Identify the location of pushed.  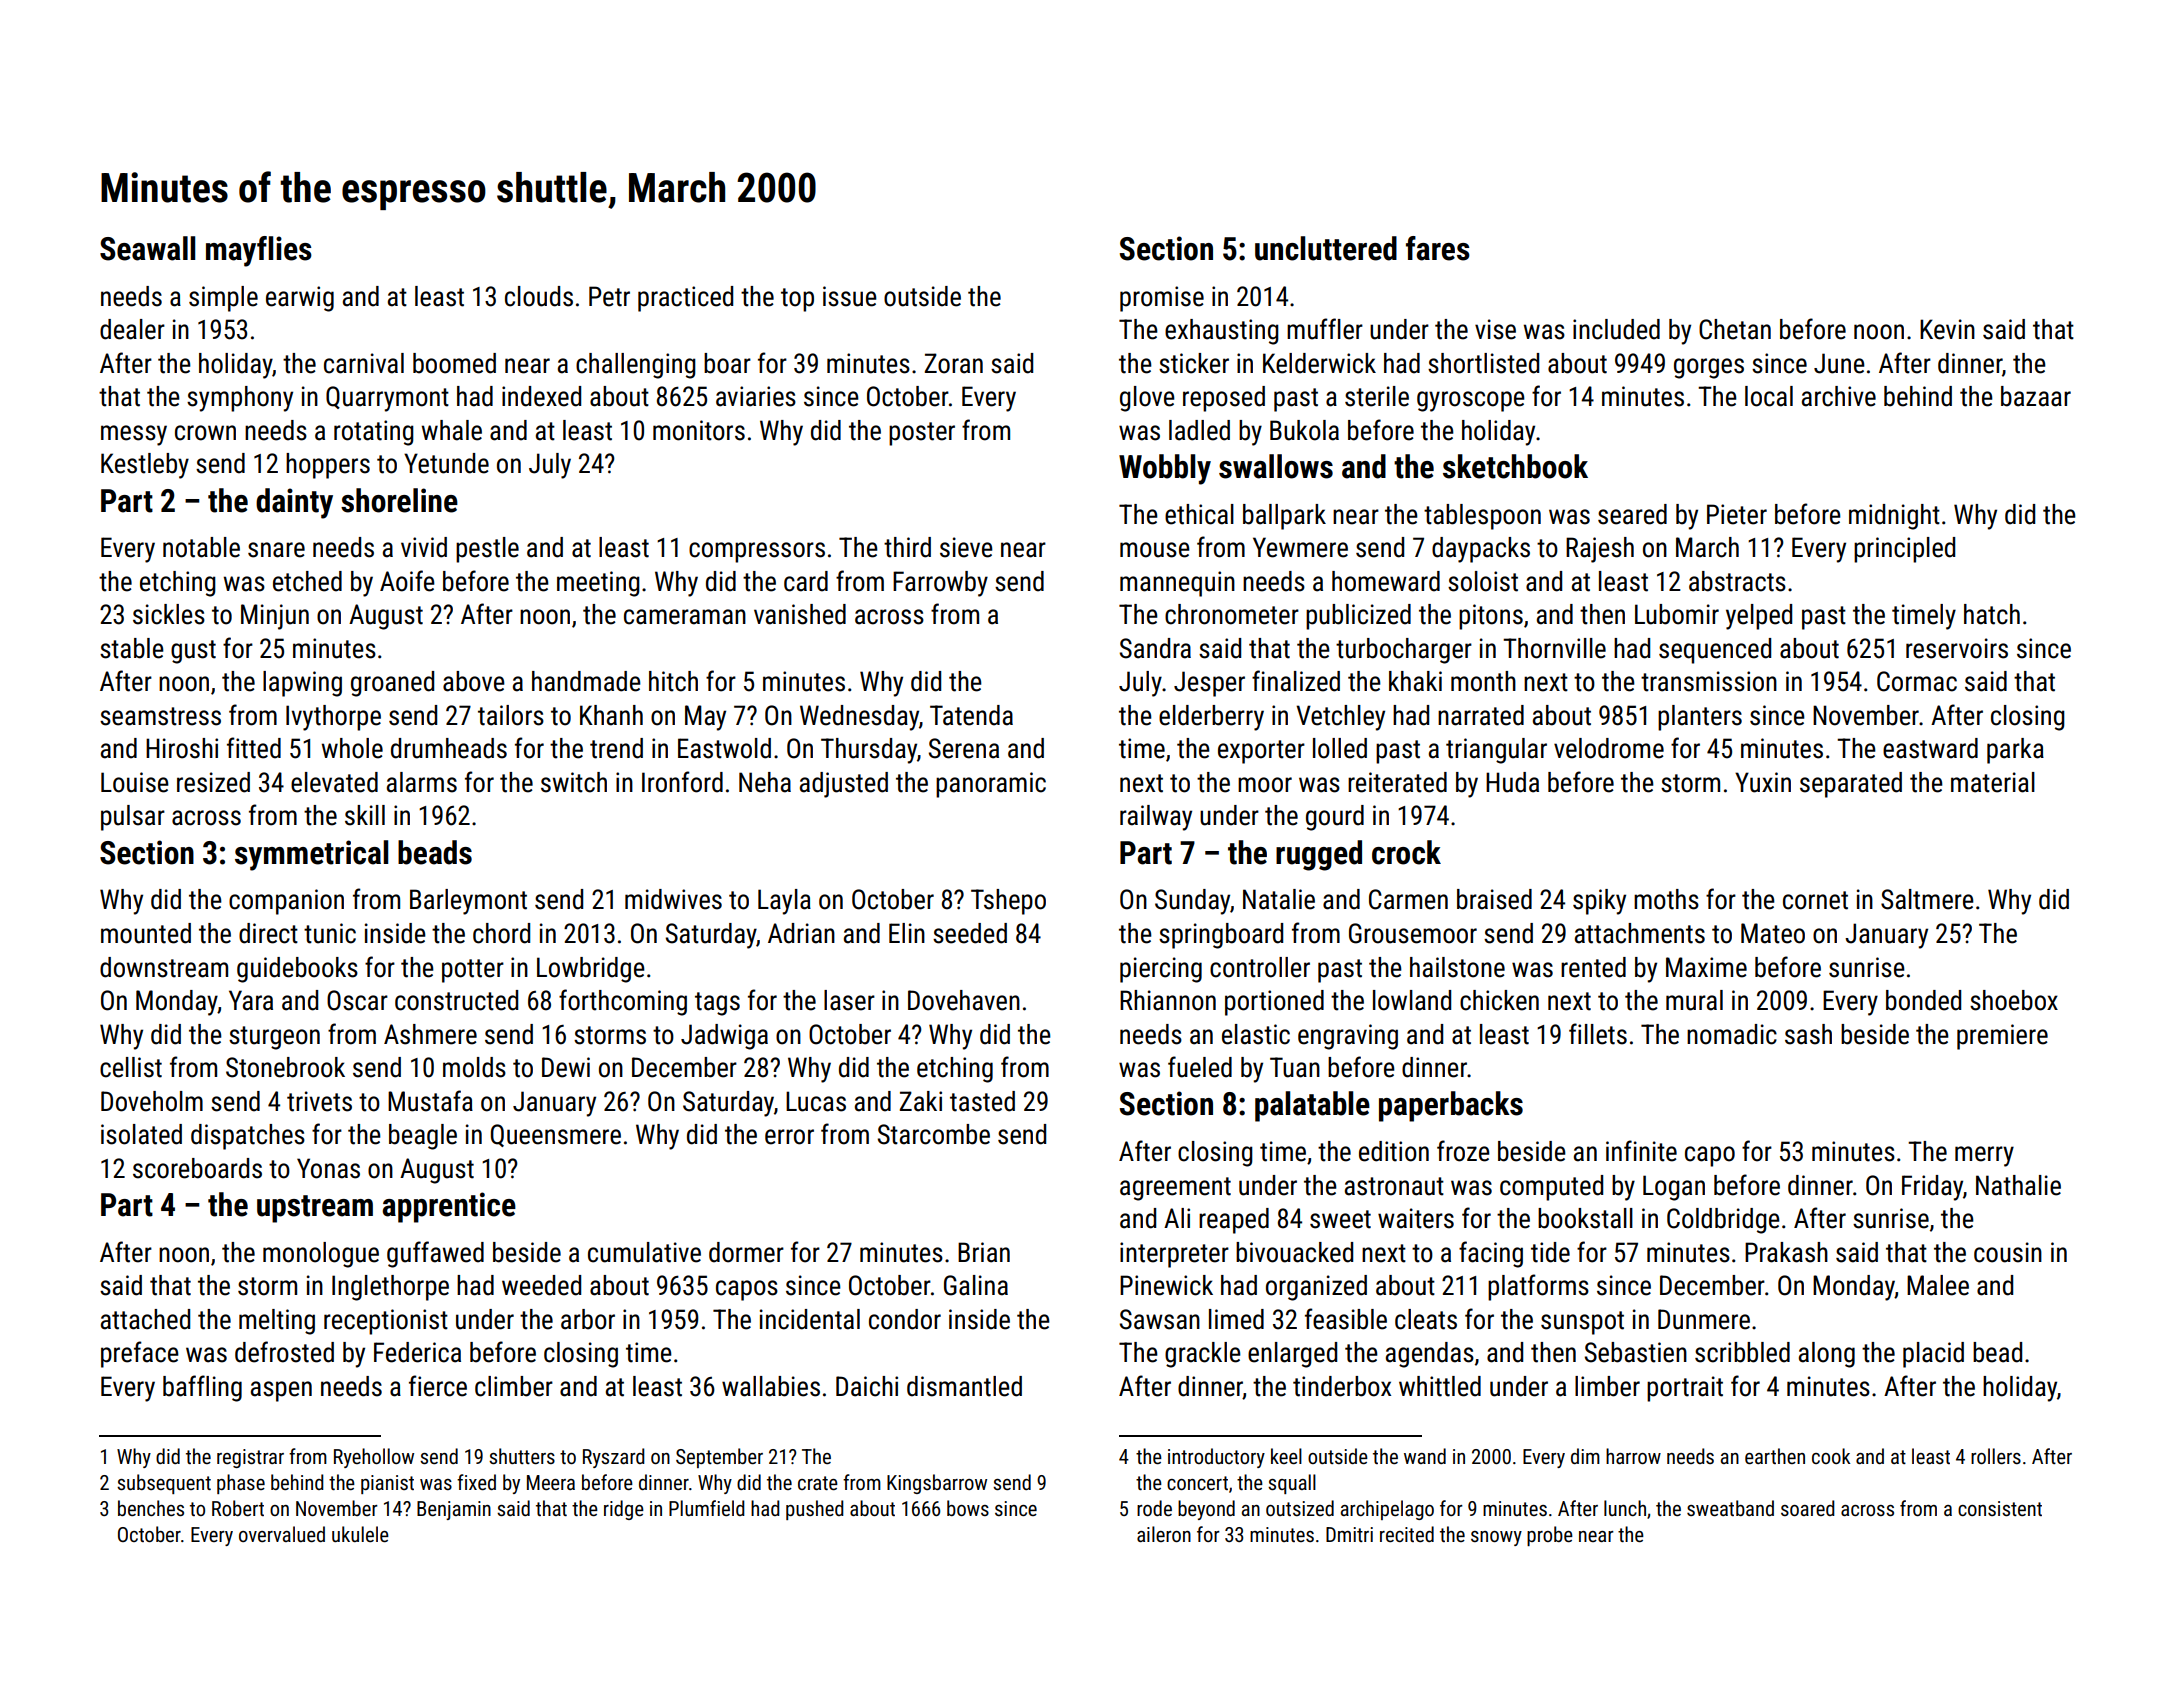
(815, 1510).
